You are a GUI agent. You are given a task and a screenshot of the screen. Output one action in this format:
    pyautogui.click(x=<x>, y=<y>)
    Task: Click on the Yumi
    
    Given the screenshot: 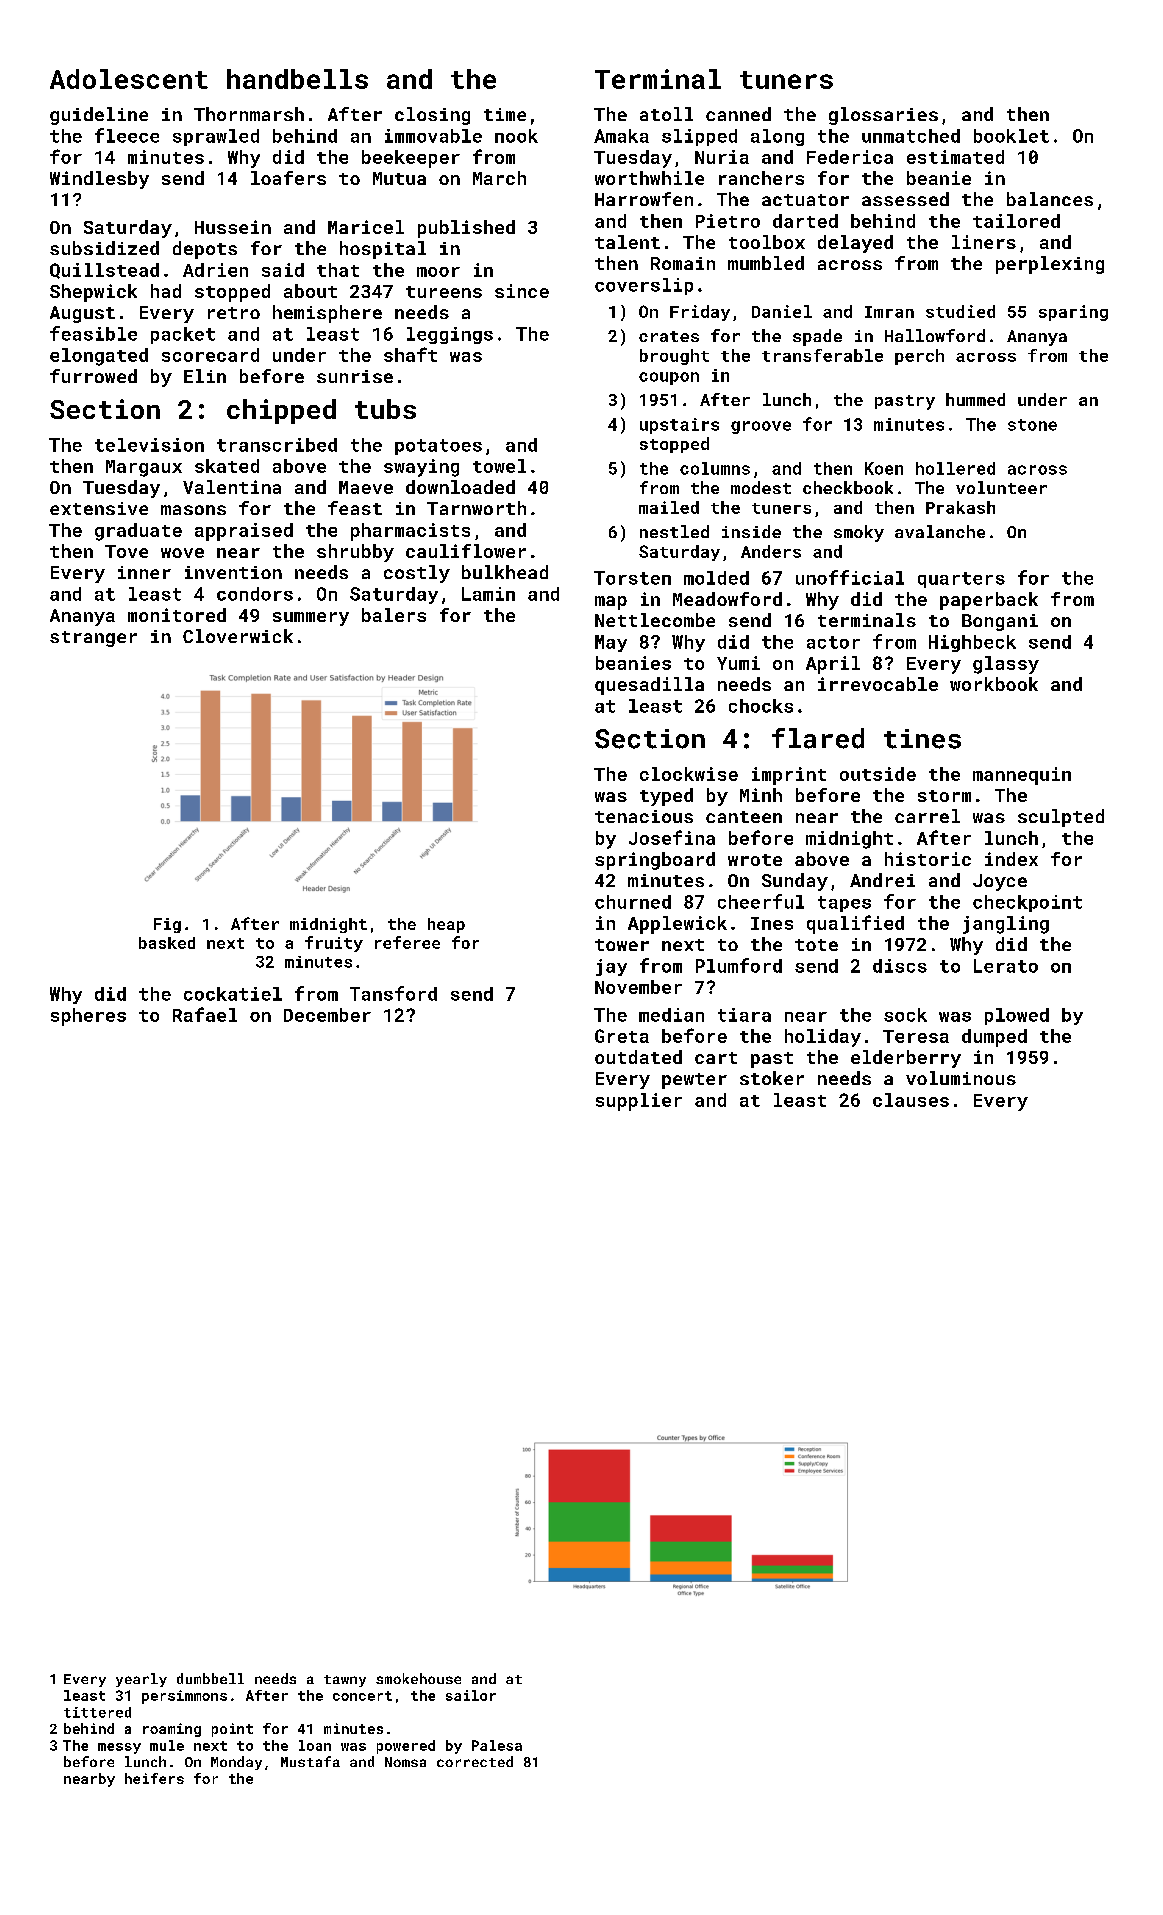 What is the action you would take?
    pyautogui.click(x=738, y=663)
